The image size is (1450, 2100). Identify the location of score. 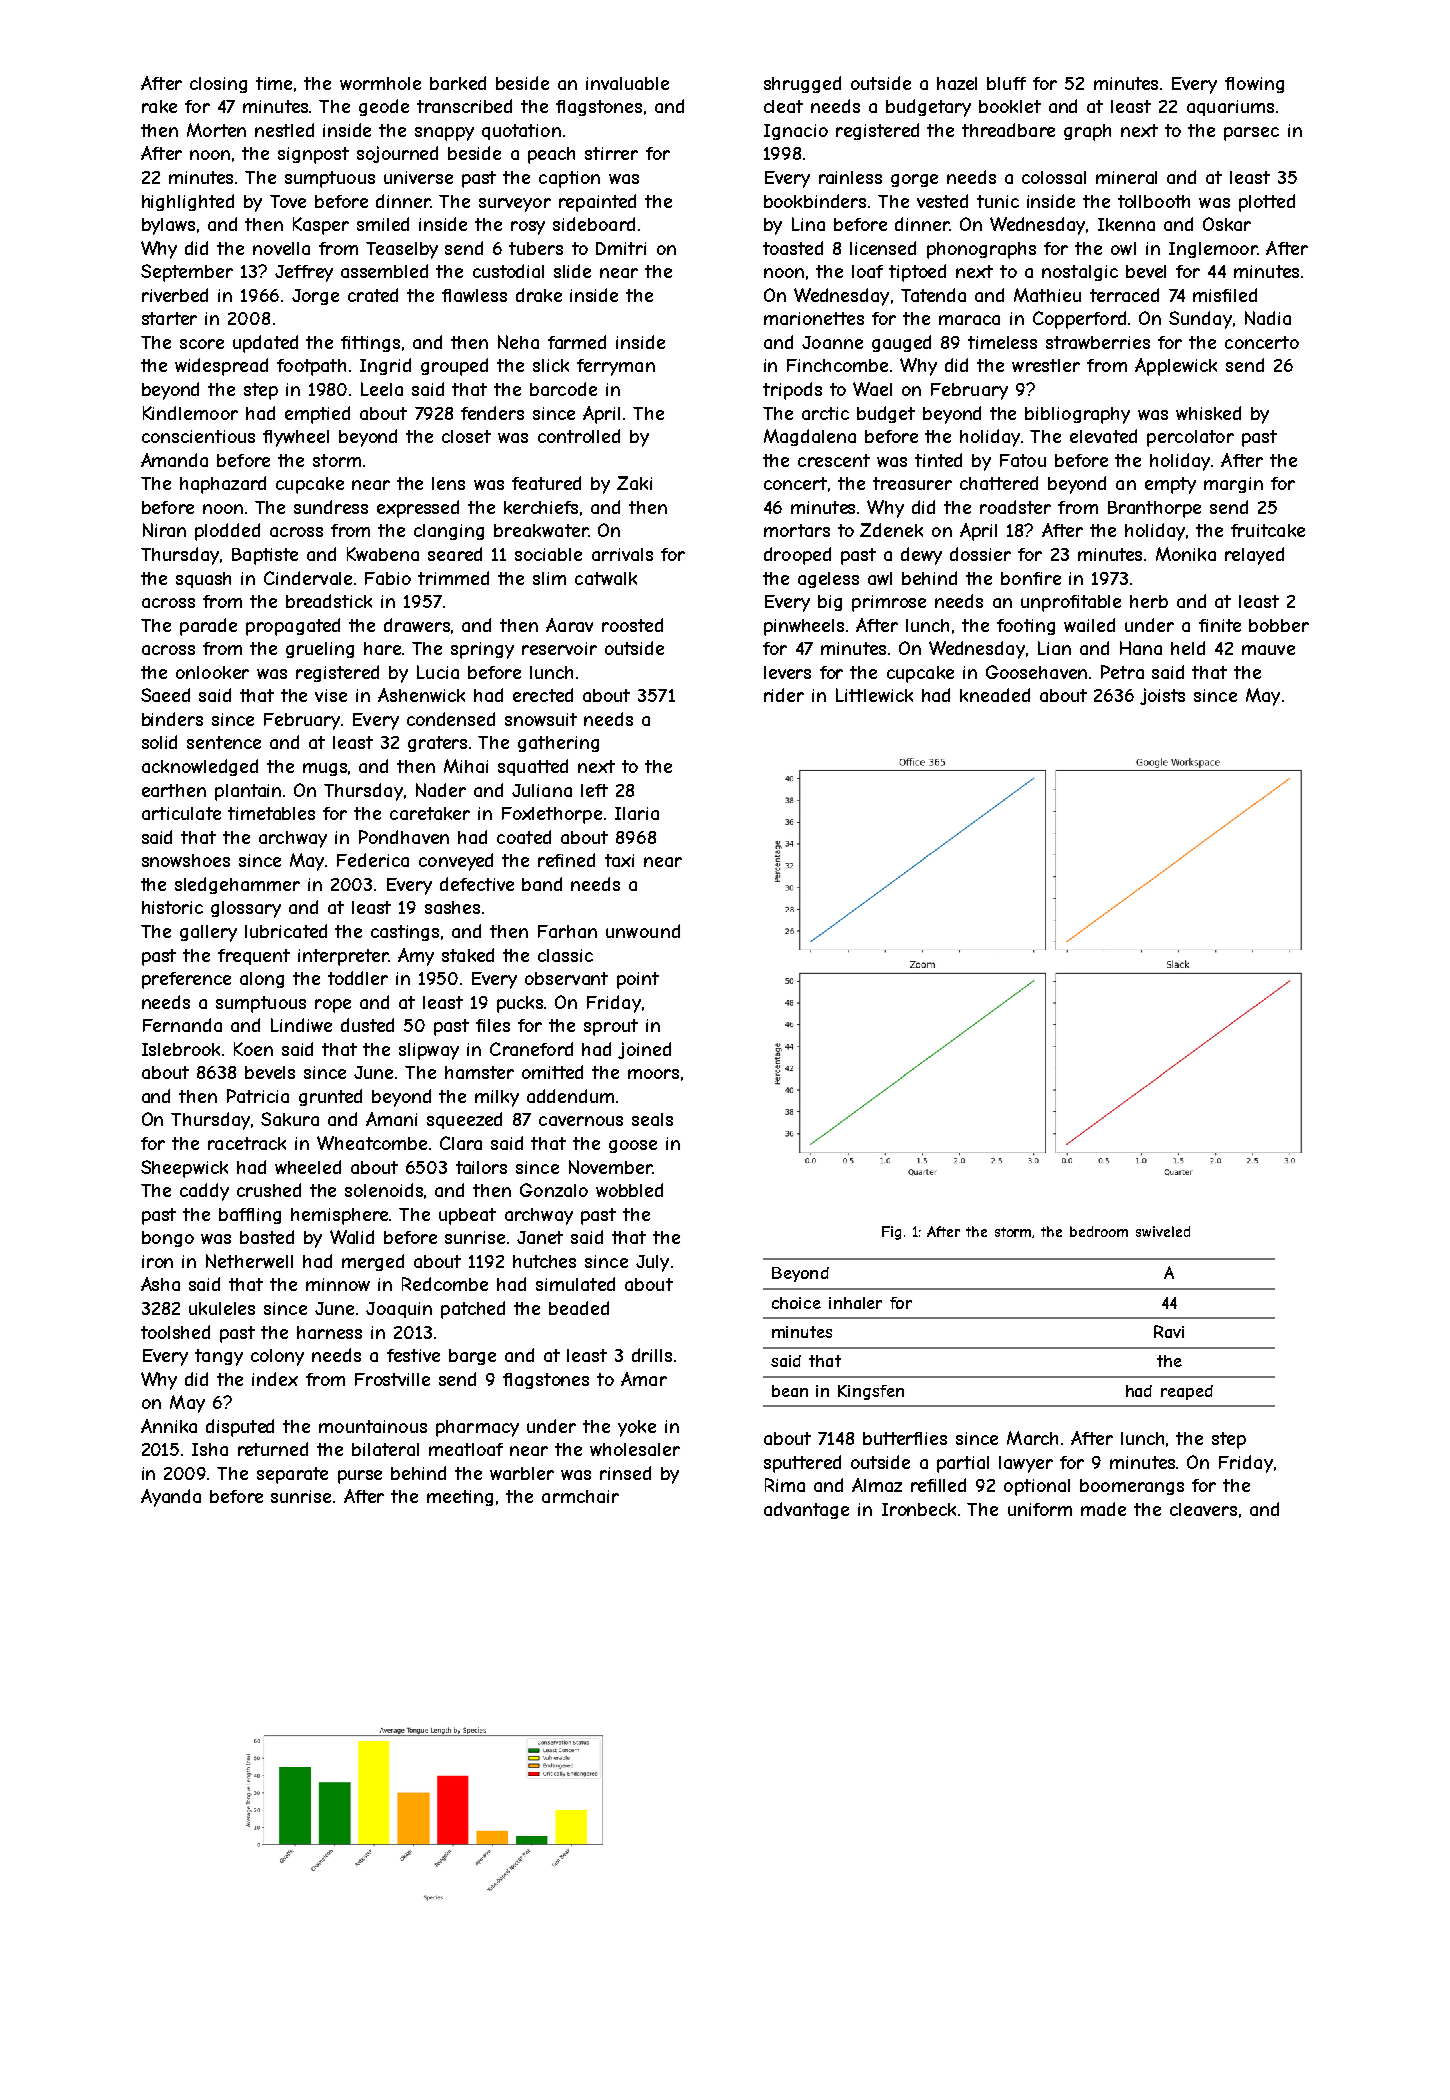
(202, 344).
